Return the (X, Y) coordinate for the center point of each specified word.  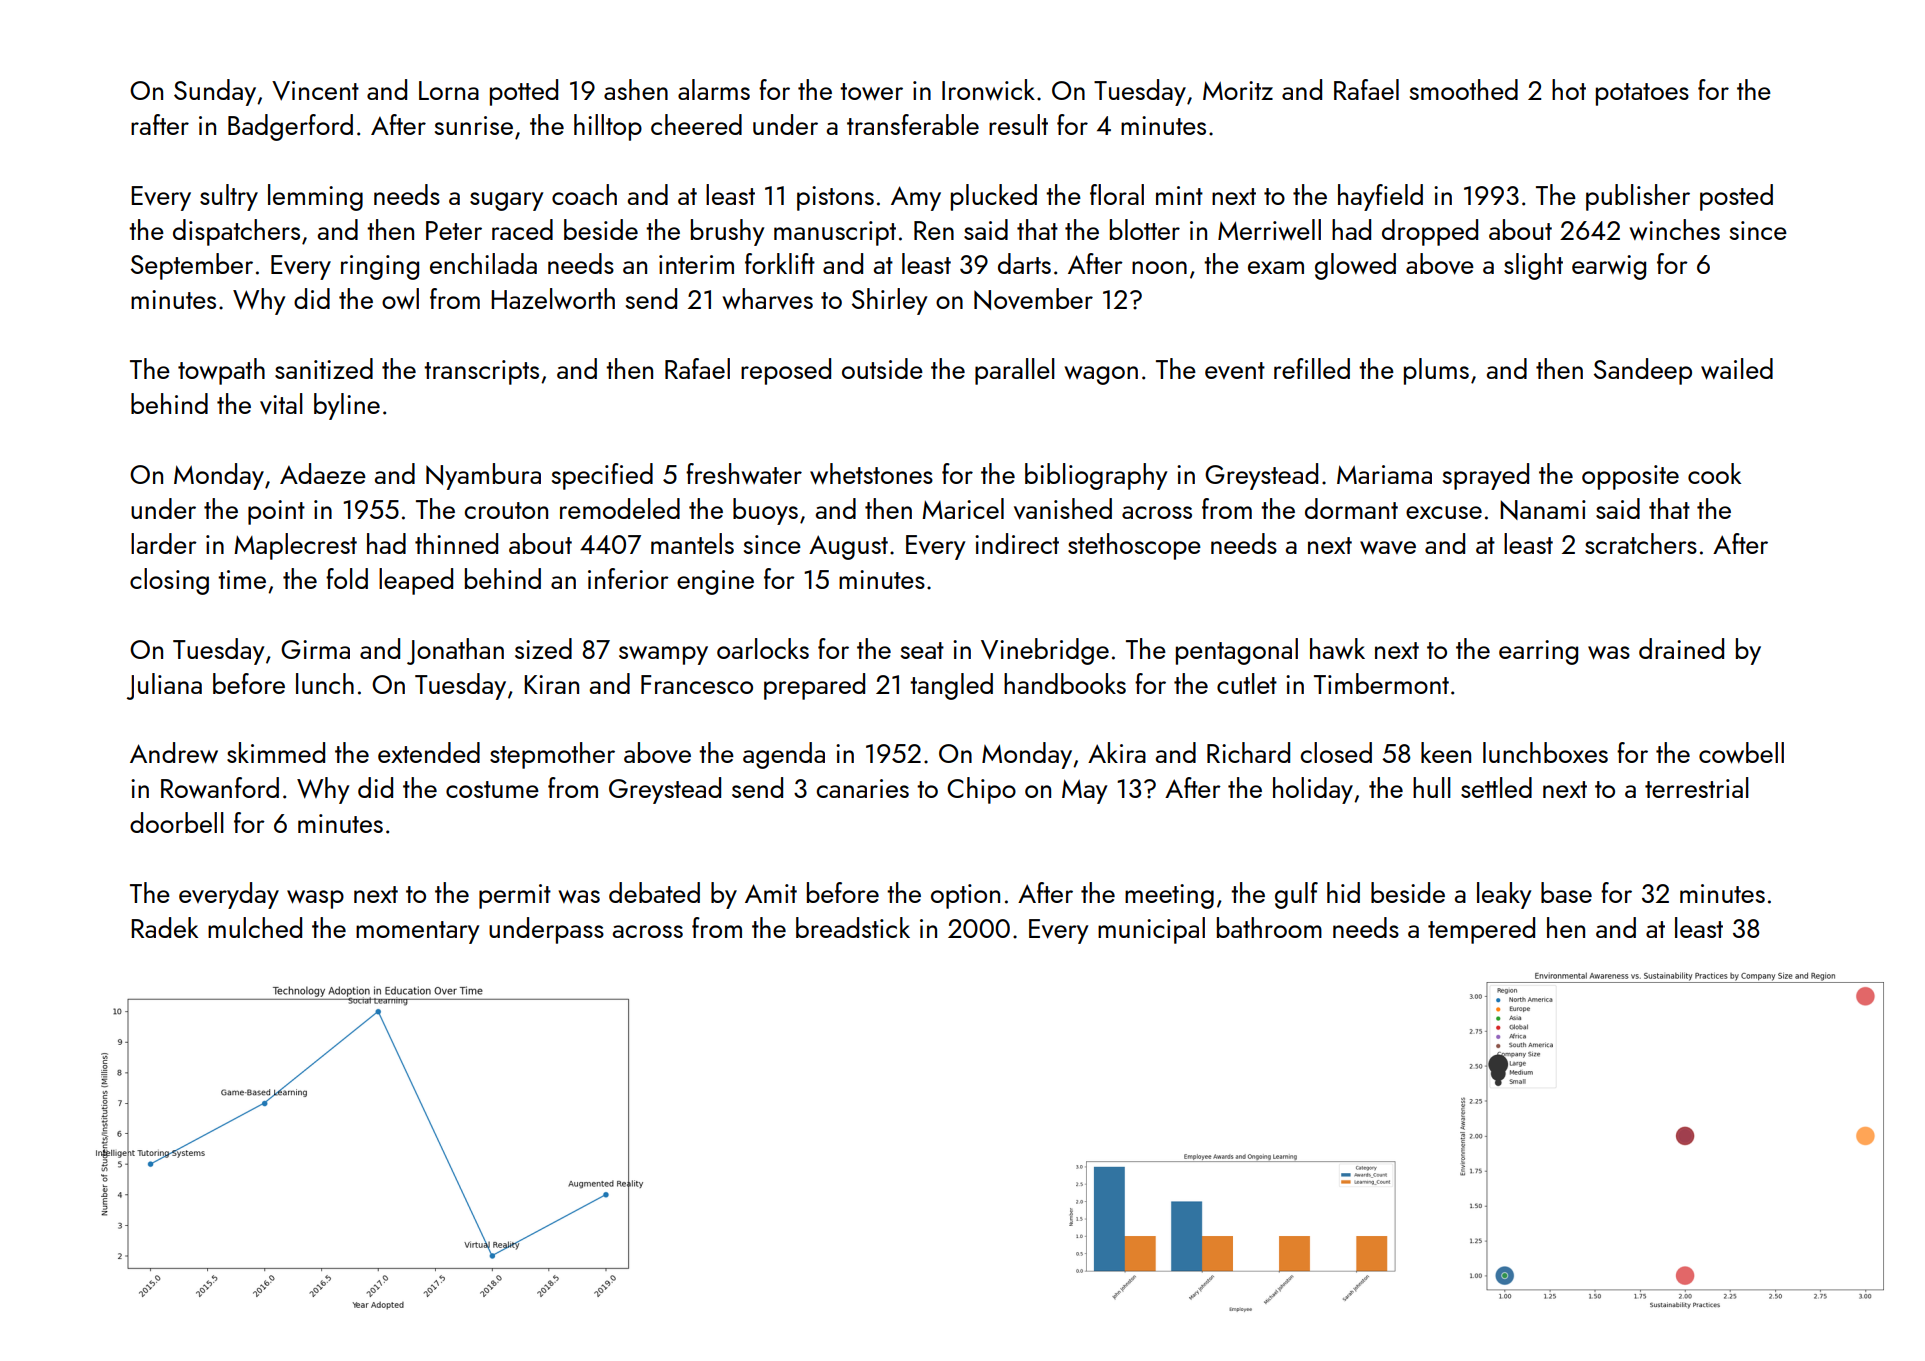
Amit (771, 893)
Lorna (449, 90)
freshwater (744, 473)
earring (1538, 652)
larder (164, 543)
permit (515, 896)
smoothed (1464, 89)
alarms (714, 89)
